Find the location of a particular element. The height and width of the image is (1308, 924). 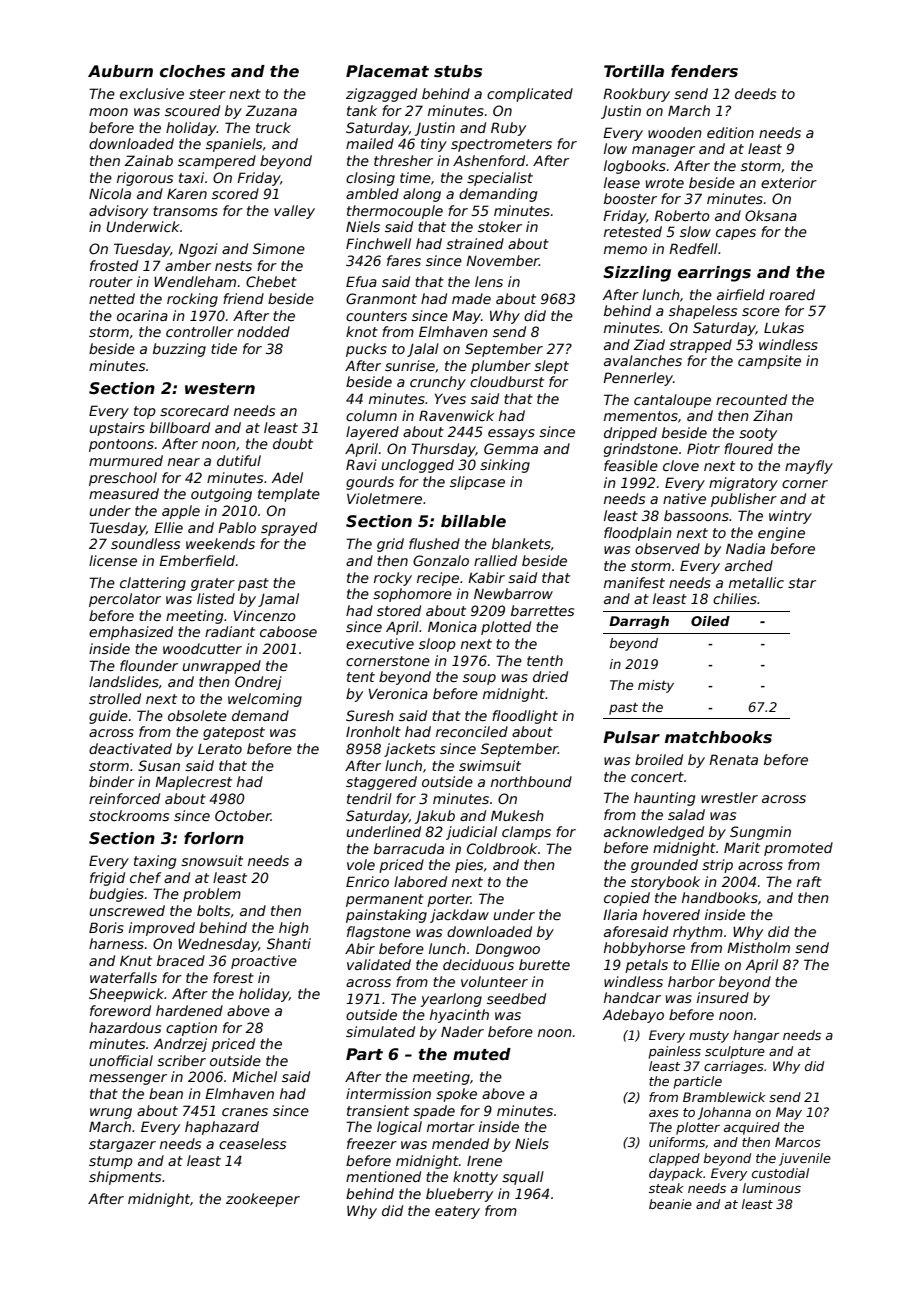

sloop is located at coordinates (437, 645).
